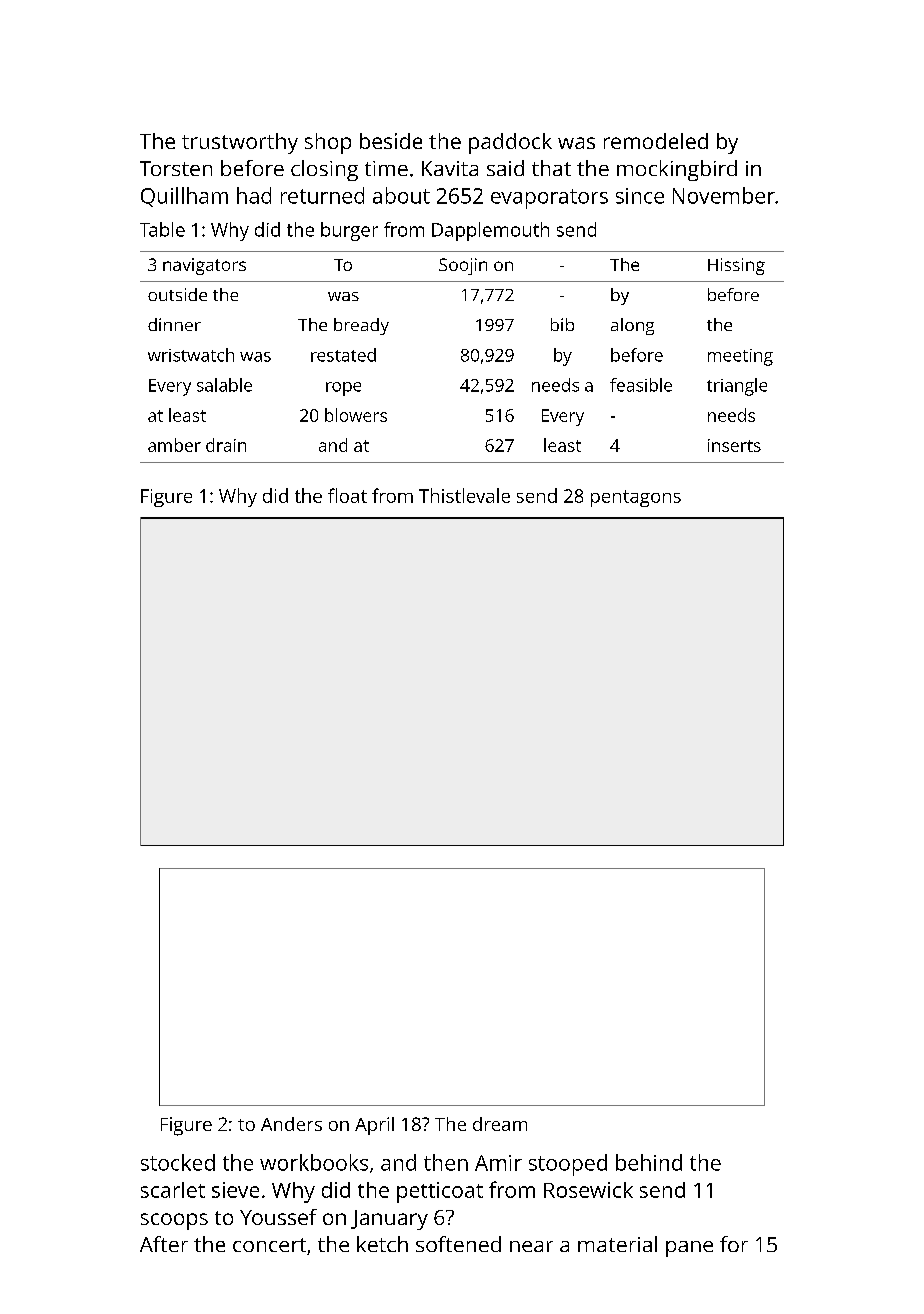 The width and height of the image is (924, 1314). I want to click on triangle, so click(737, 387).
